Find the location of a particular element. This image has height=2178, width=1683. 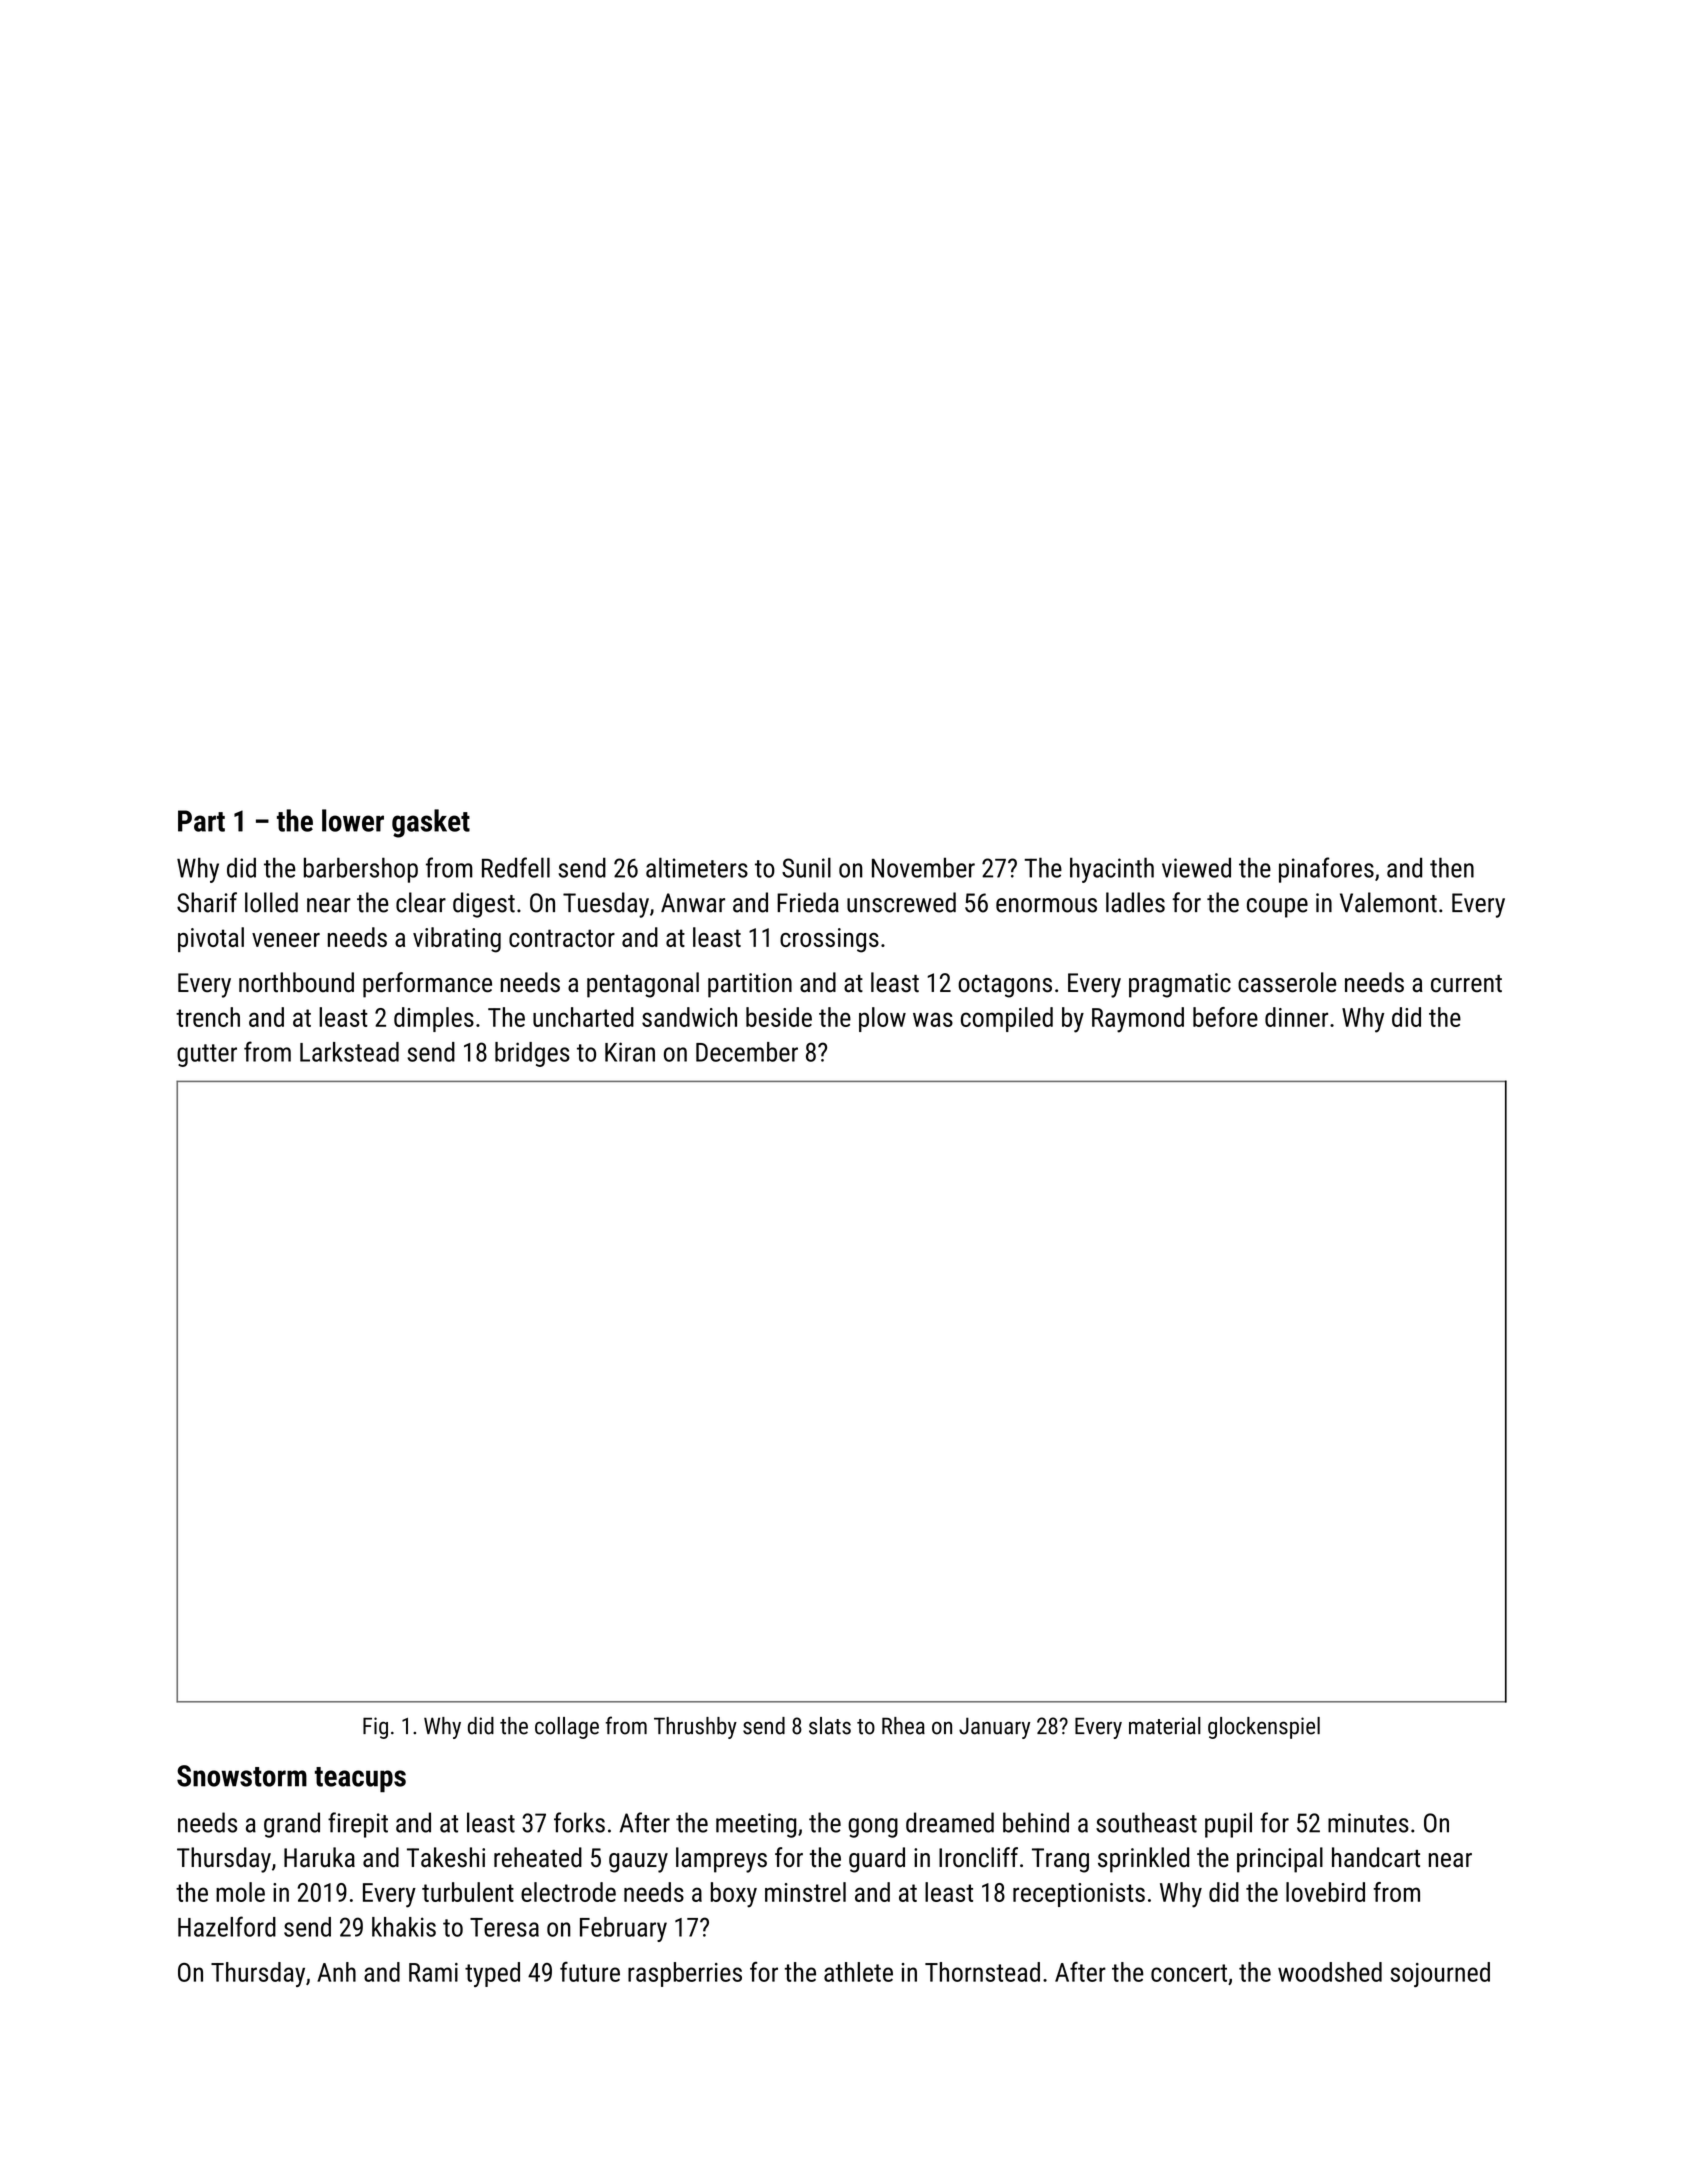

Rami is located at coordinates (433, 1972).
